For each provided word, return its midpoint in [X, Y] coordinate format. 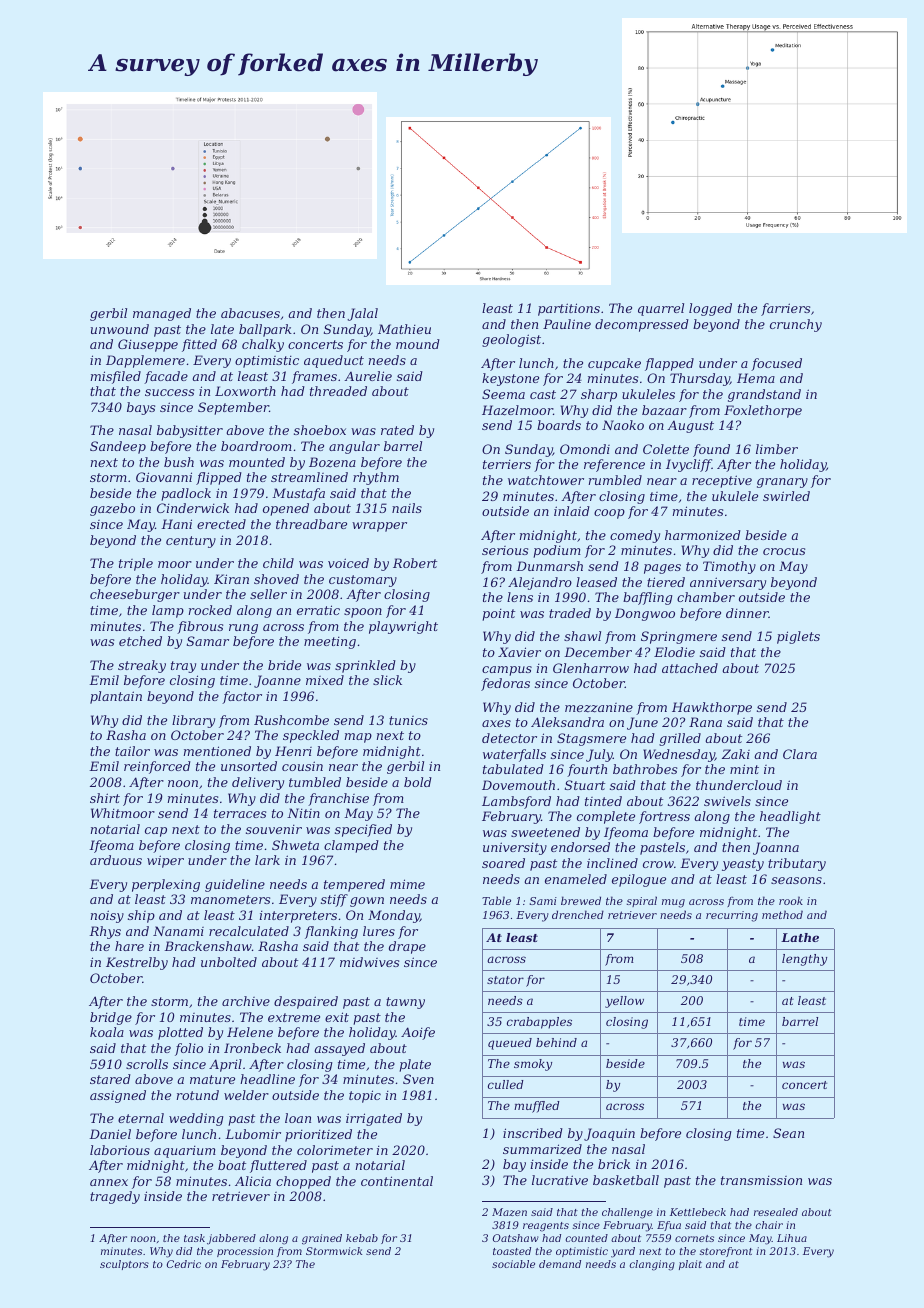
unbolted [229, 962]
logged [710, 309]
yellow [624, 1002]
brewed [581, 900]
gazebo [112, 509]
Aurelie [368, 376]
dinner [747, 613]
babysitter [190, 431]
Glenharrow [591, 668]
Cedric [184, 1264]
